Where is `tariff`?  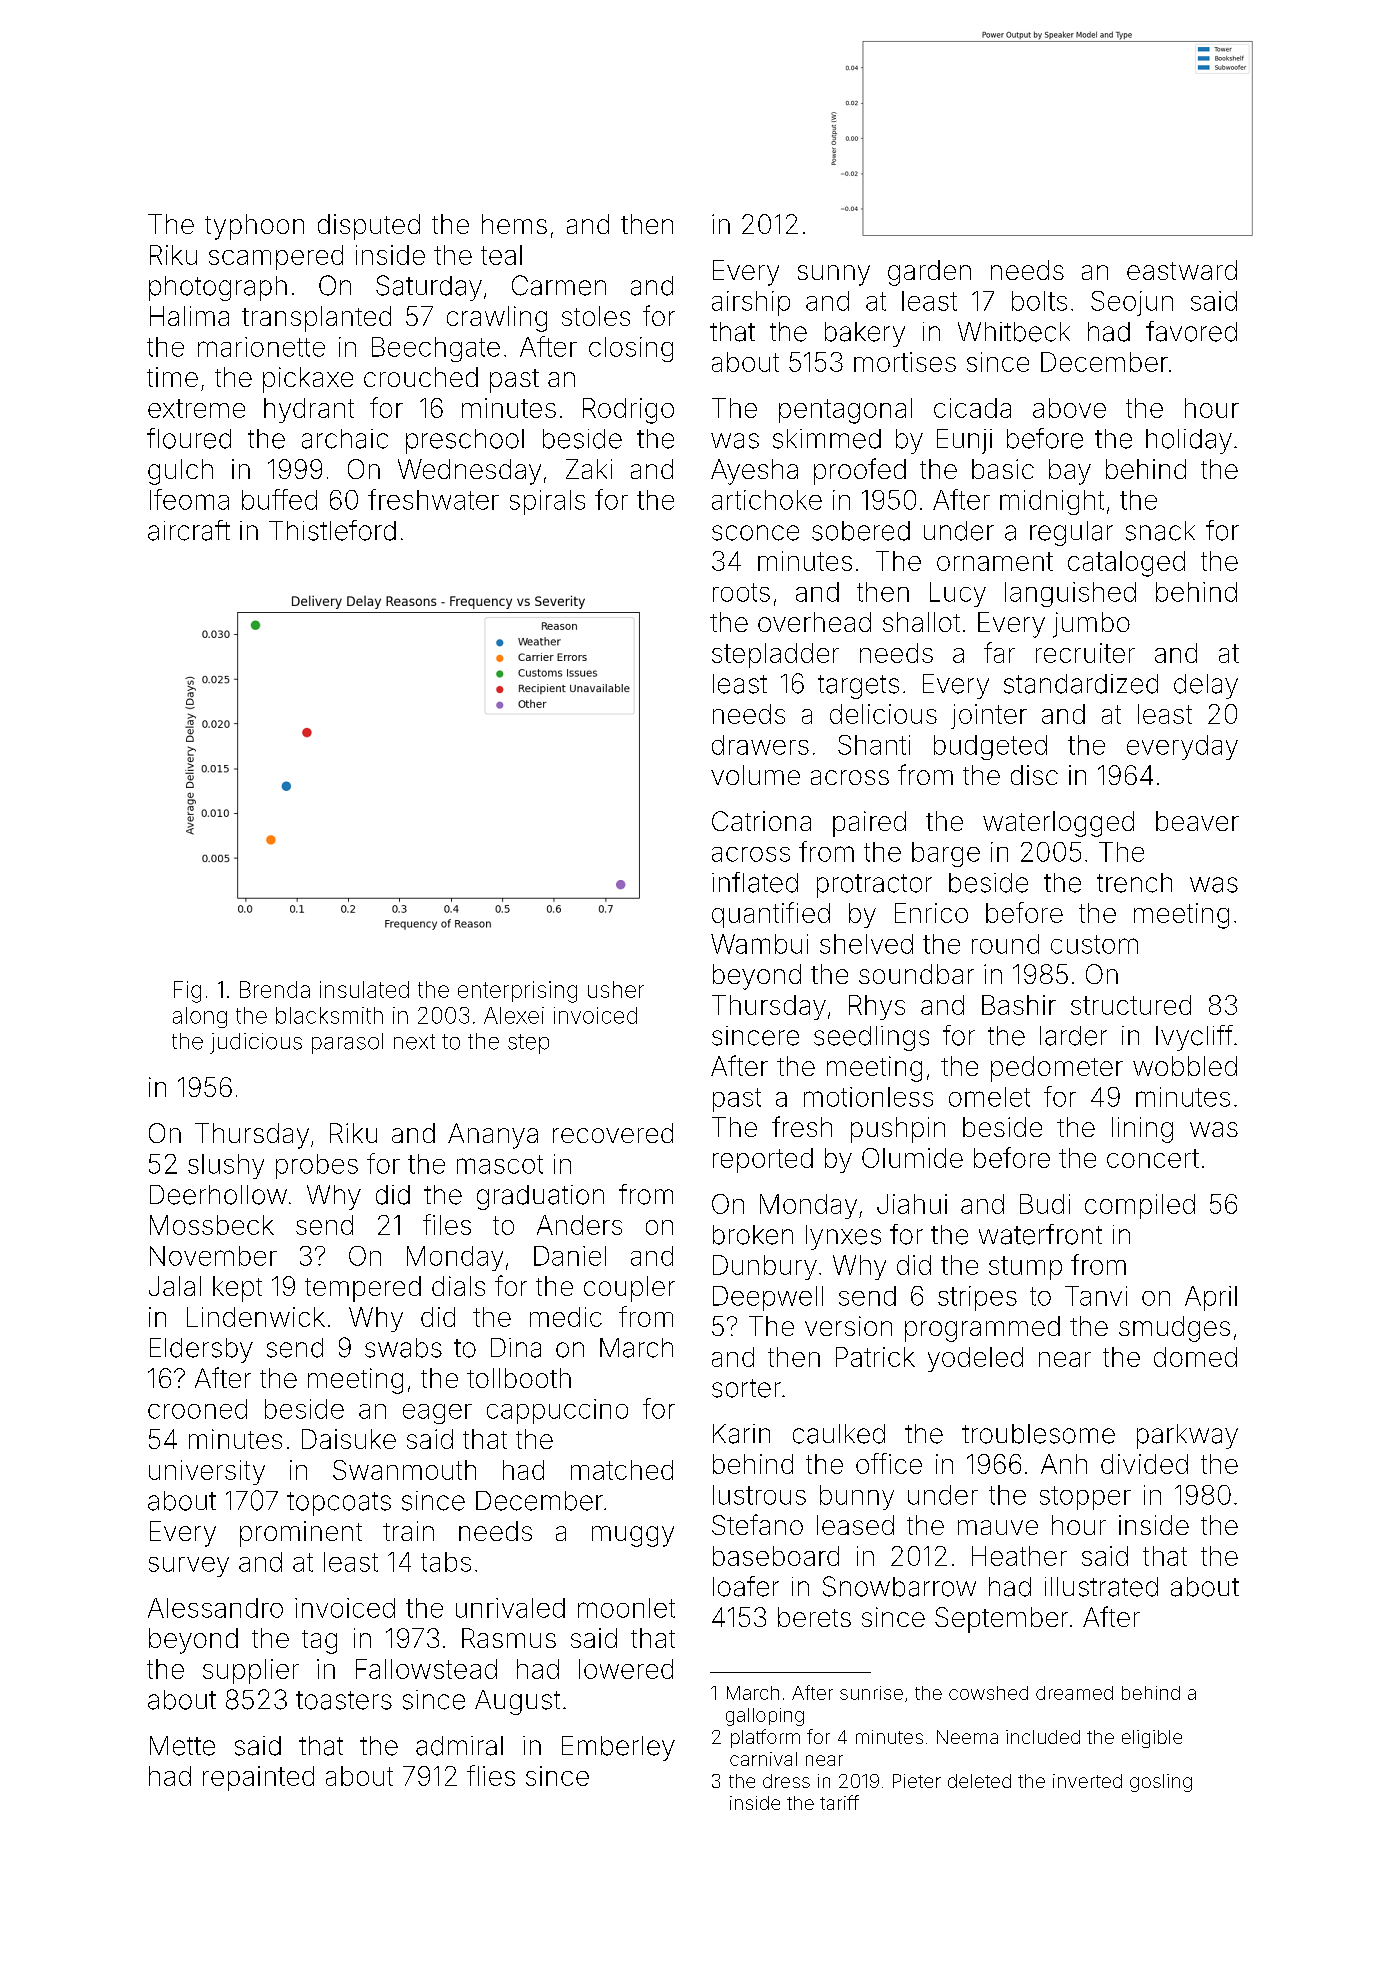
tariff is located at coordinates (839, 1802).
